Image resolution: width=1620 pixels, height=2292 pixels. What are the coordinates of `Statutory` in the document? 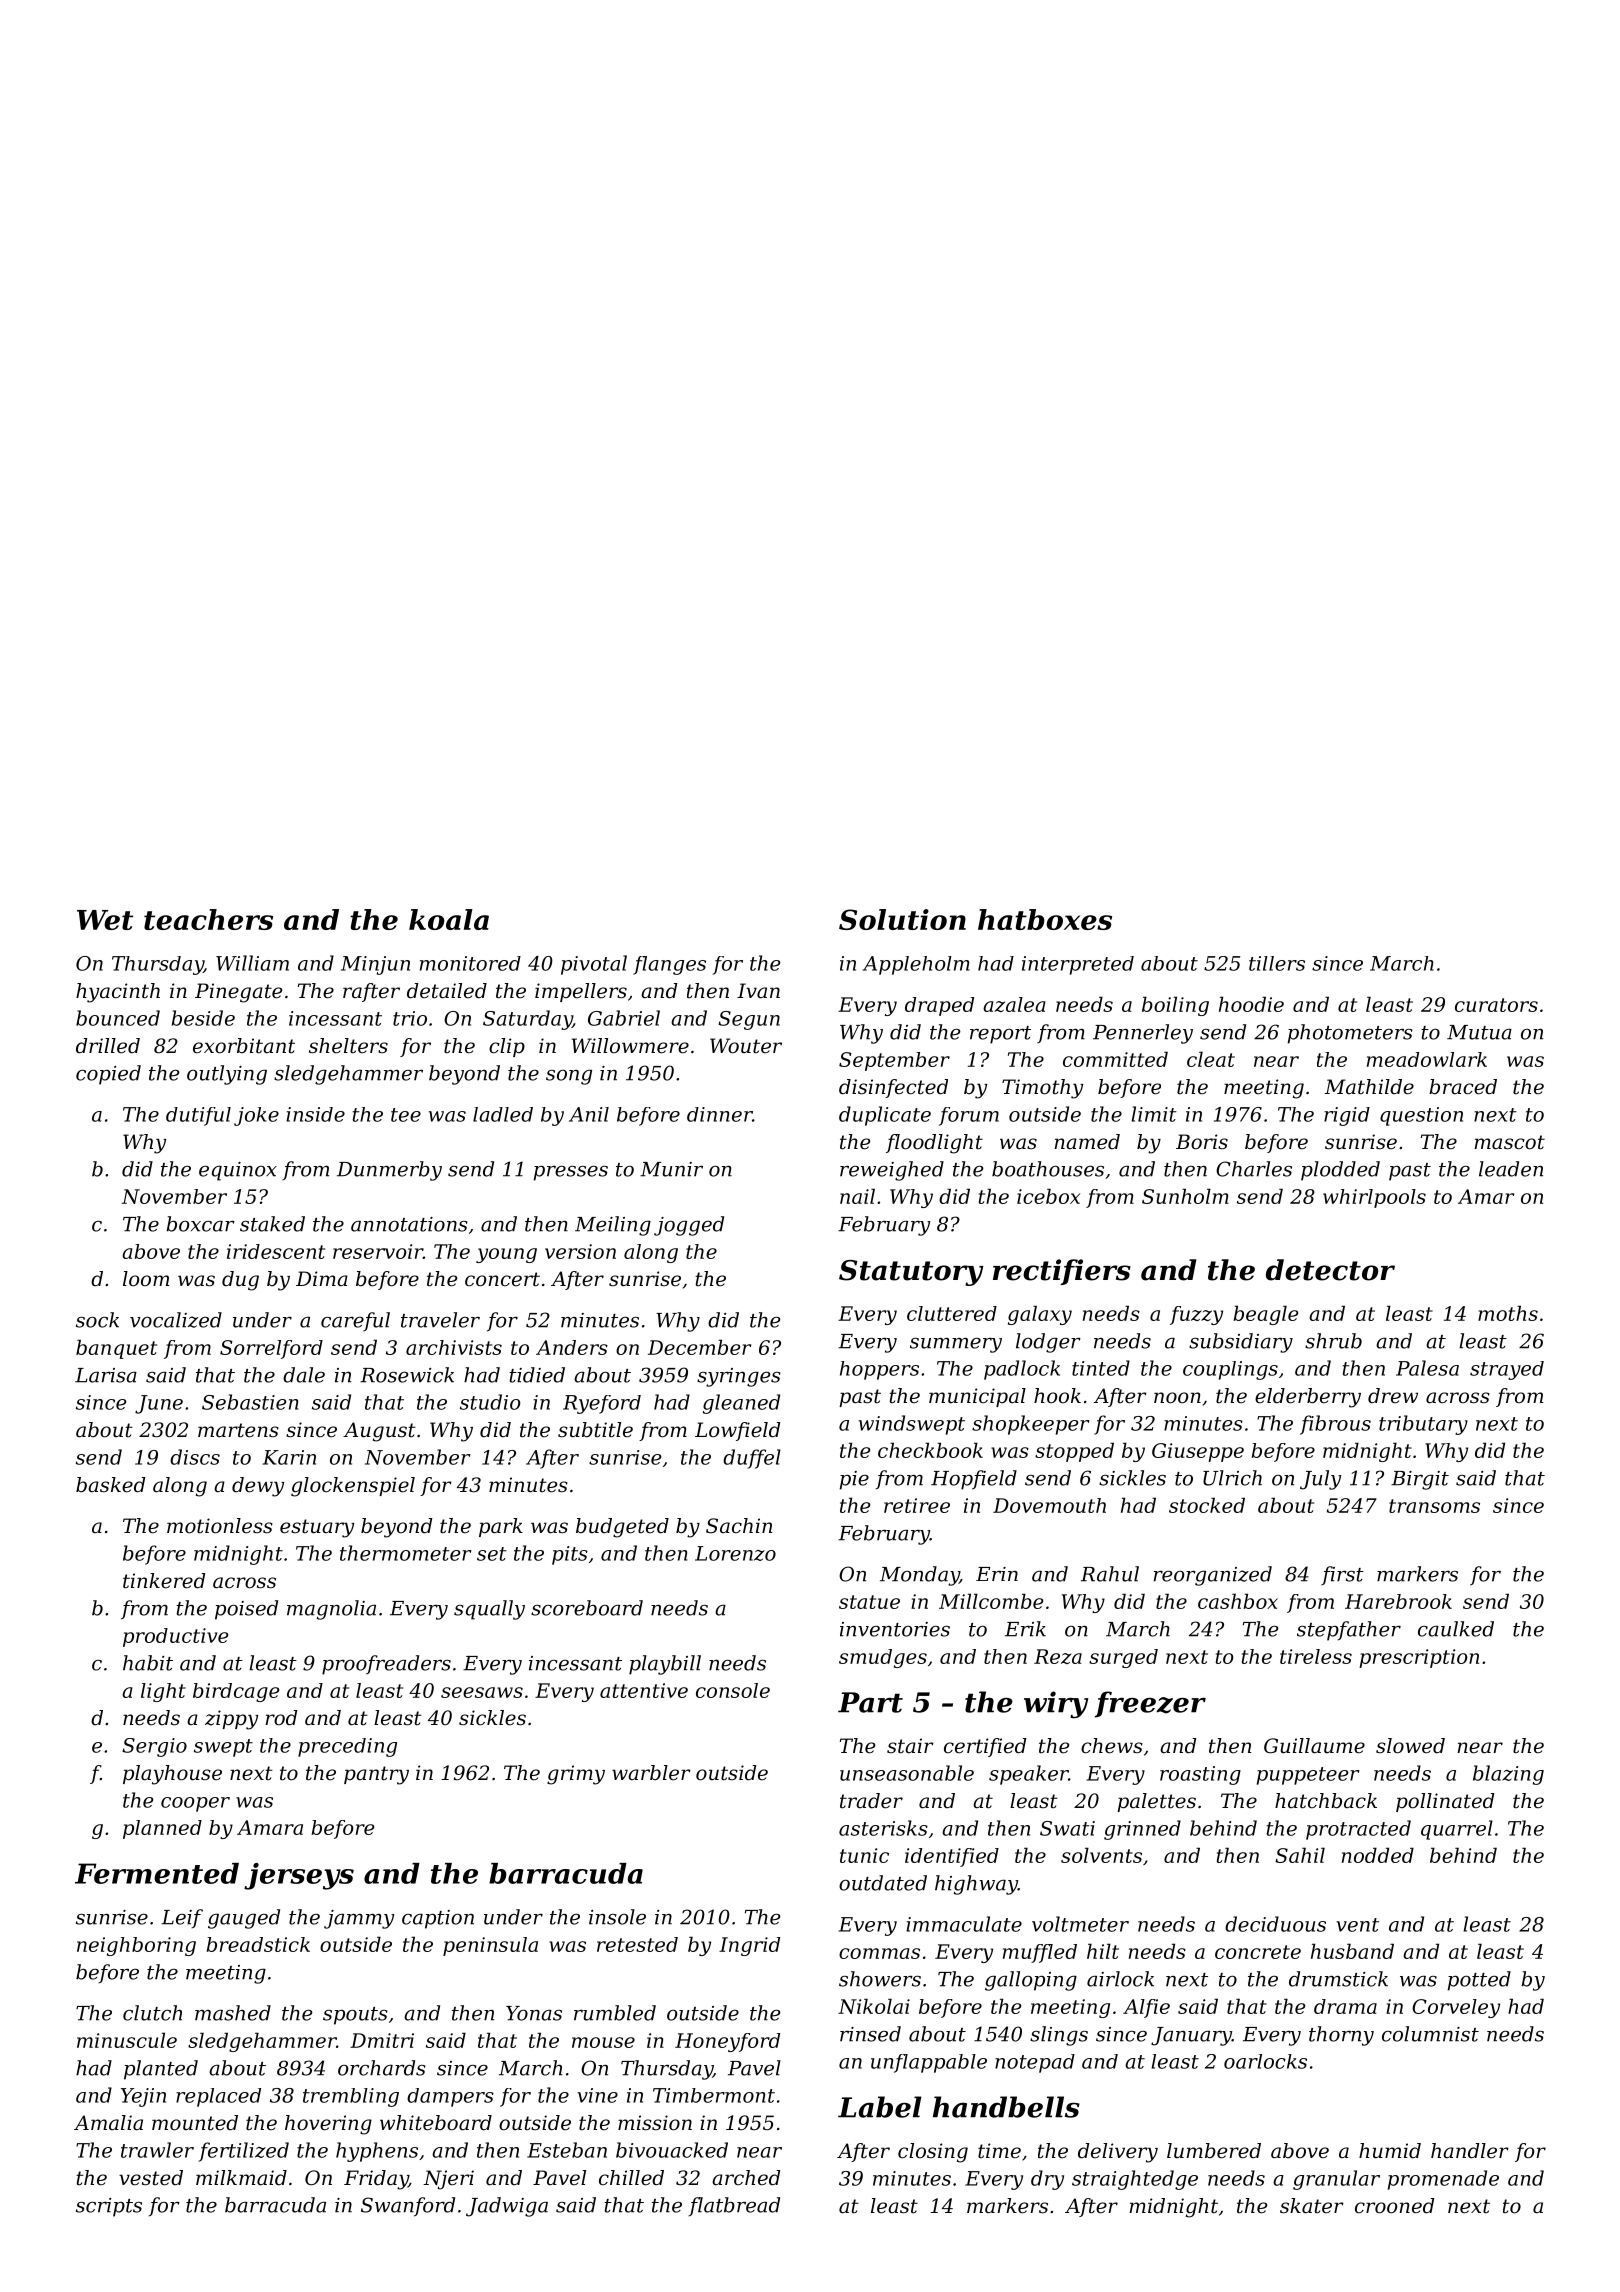 It's located at (911, 1273).
